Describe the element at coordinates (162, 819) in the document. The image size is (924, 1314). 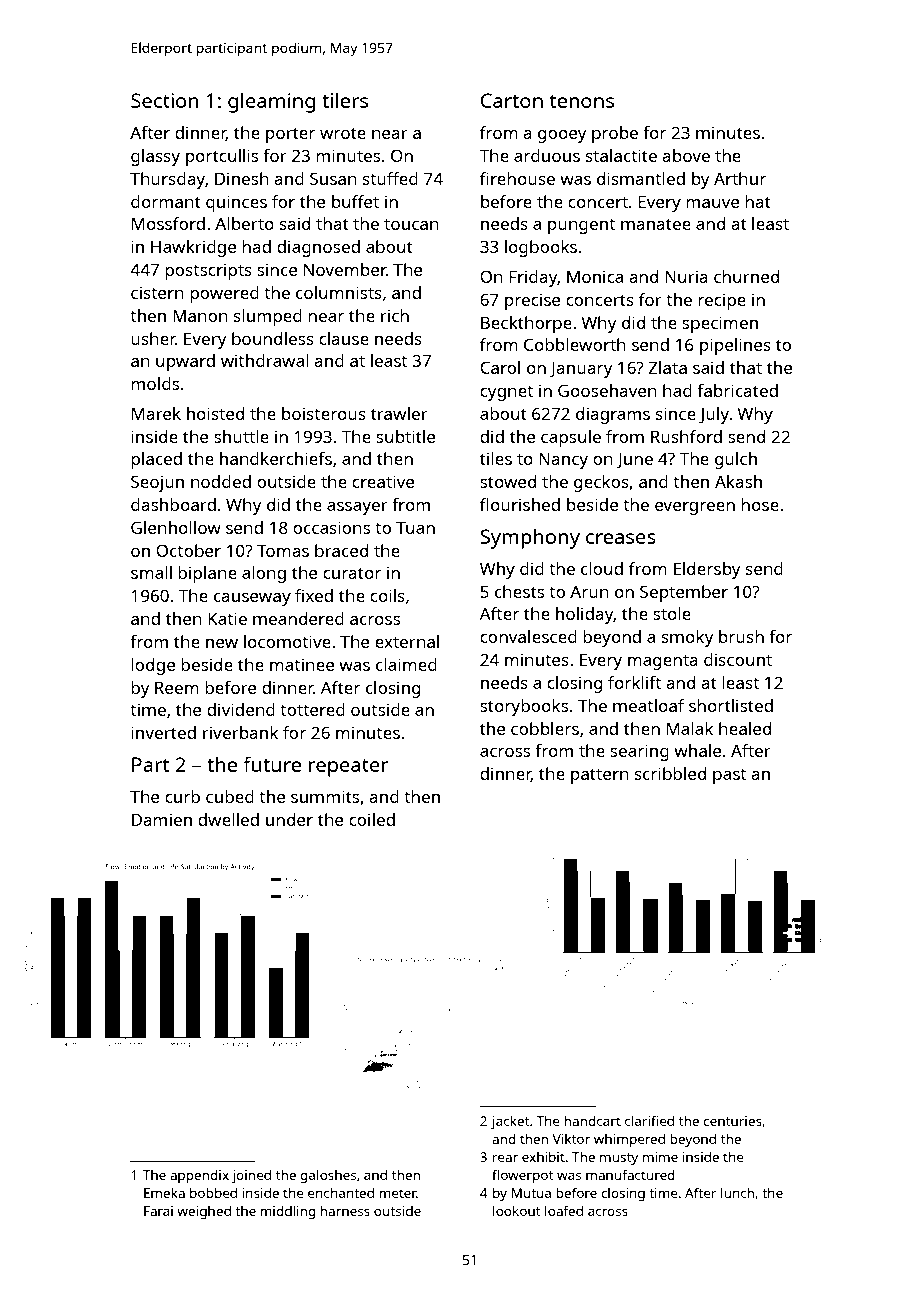
I see `Damien` at that location.
